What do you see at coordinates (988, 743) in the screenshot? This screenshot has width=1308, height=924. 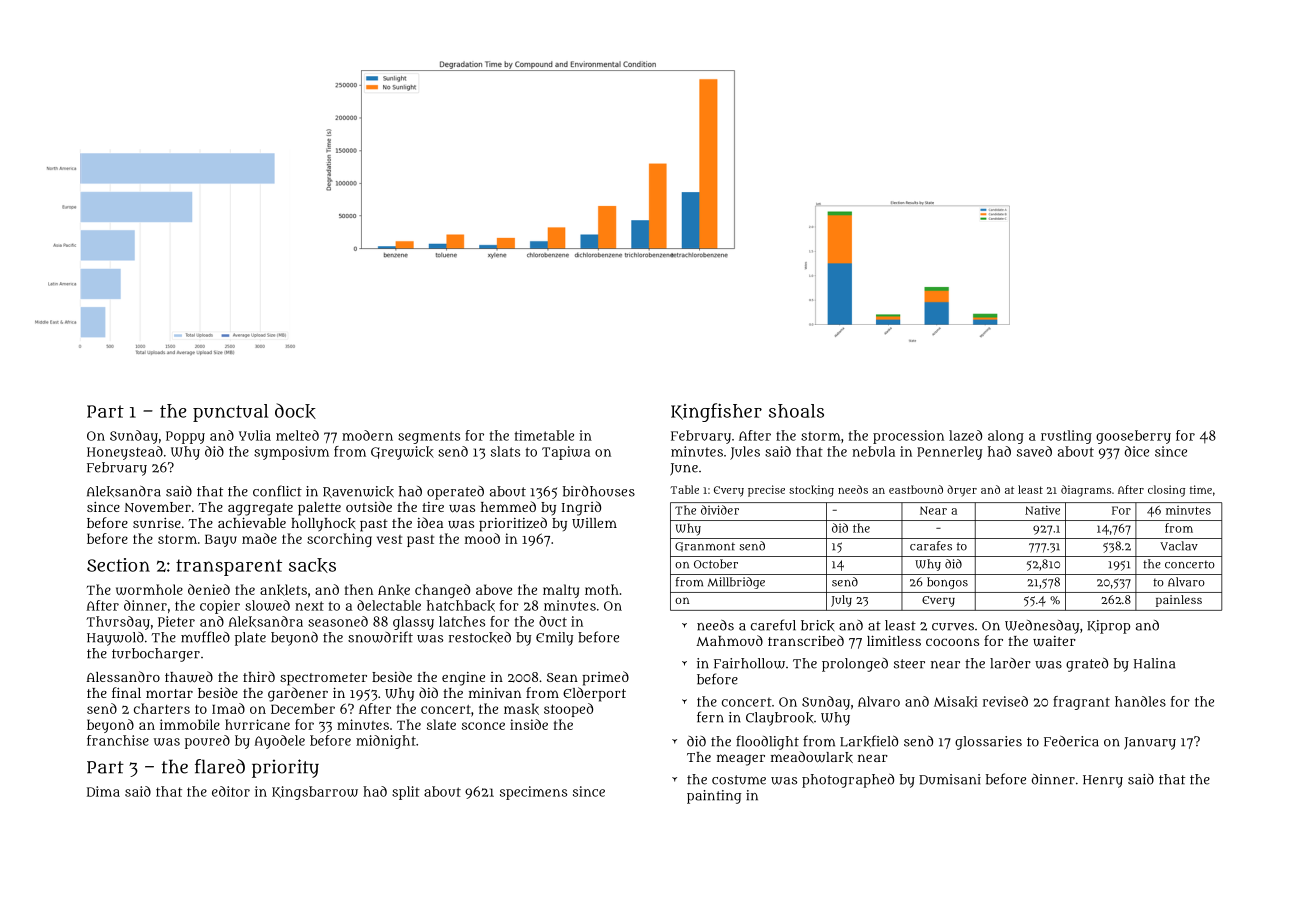 I see `glossaries` at bounding box center [988, 743].
